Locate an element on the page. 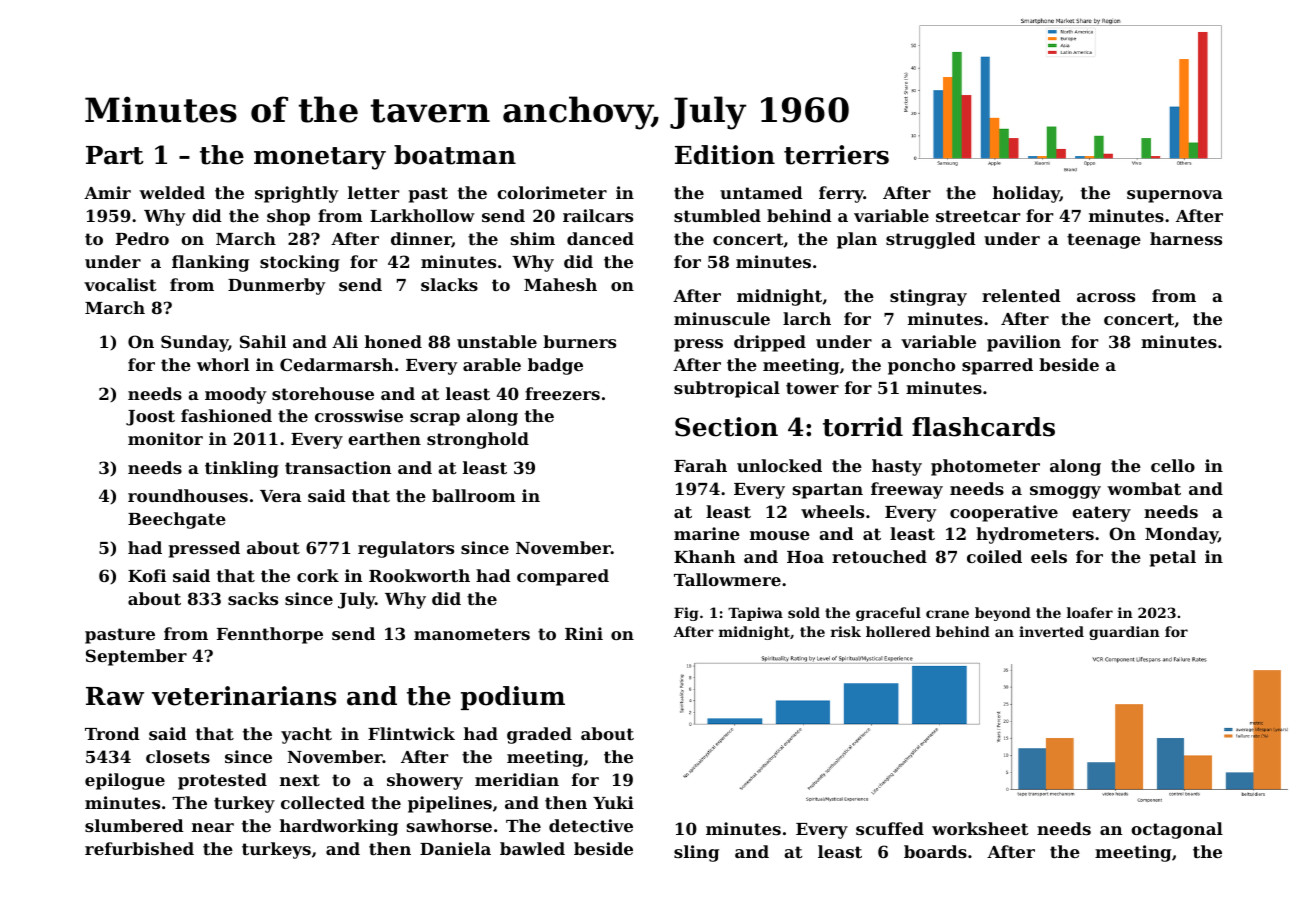 The image size is (1308, 924). transaction is located at coordinates (338, 467).
